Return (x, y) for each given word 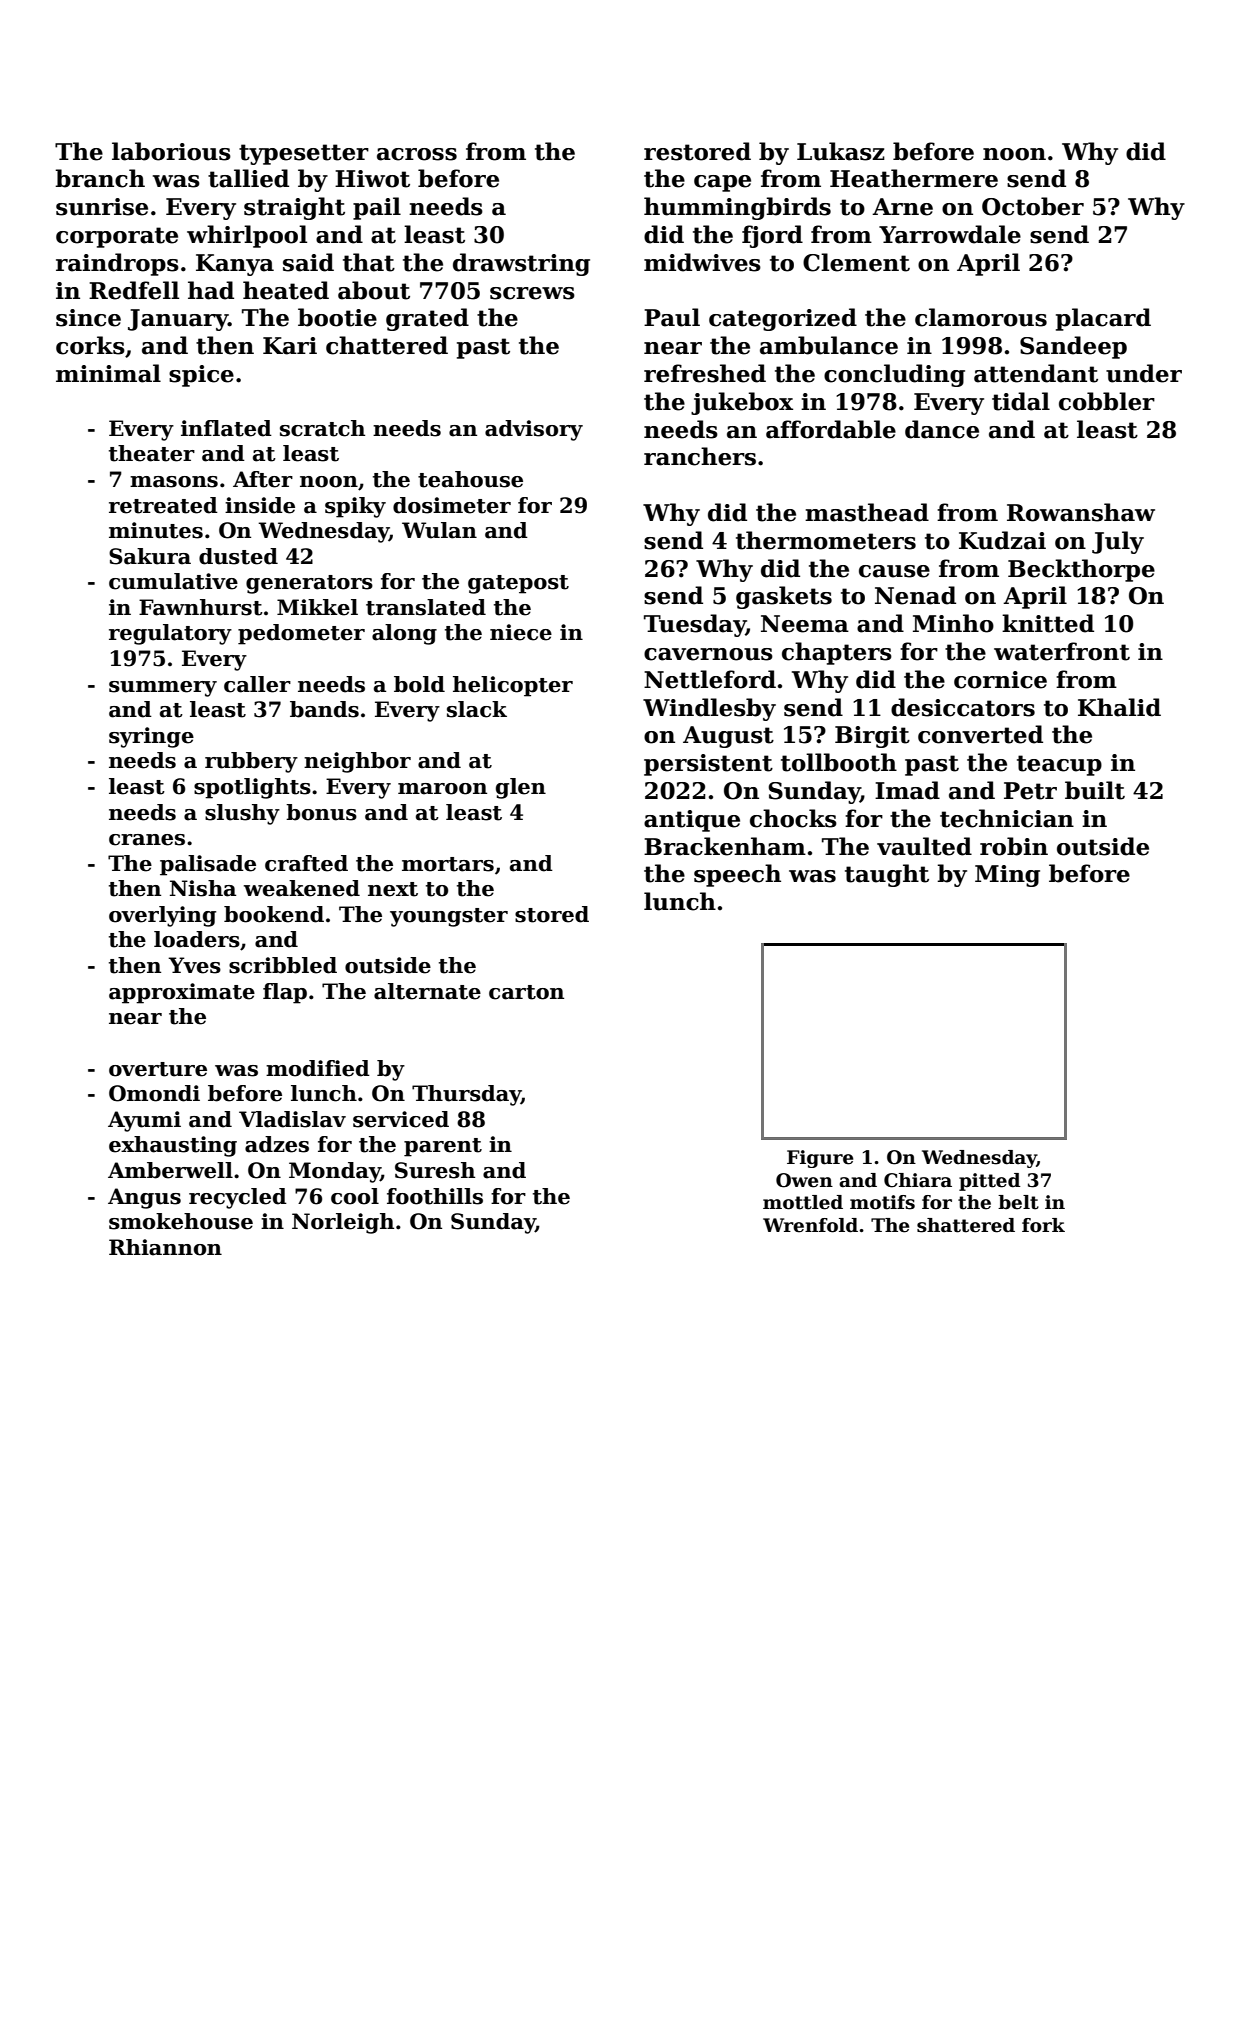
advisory (534, 430)
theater (152, 453)
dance (942, 429)
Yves (194, 965)
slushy (242, 814)
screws (532, 293)
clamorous (981, 317)
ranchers (700, 456)
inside (260, 505)
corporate (117, 237)
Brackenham (725, 846)
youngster (449, 917)
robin (1014, 846)
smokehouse (181, 1221)
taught (887, 875)
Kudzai (1002, 540)
